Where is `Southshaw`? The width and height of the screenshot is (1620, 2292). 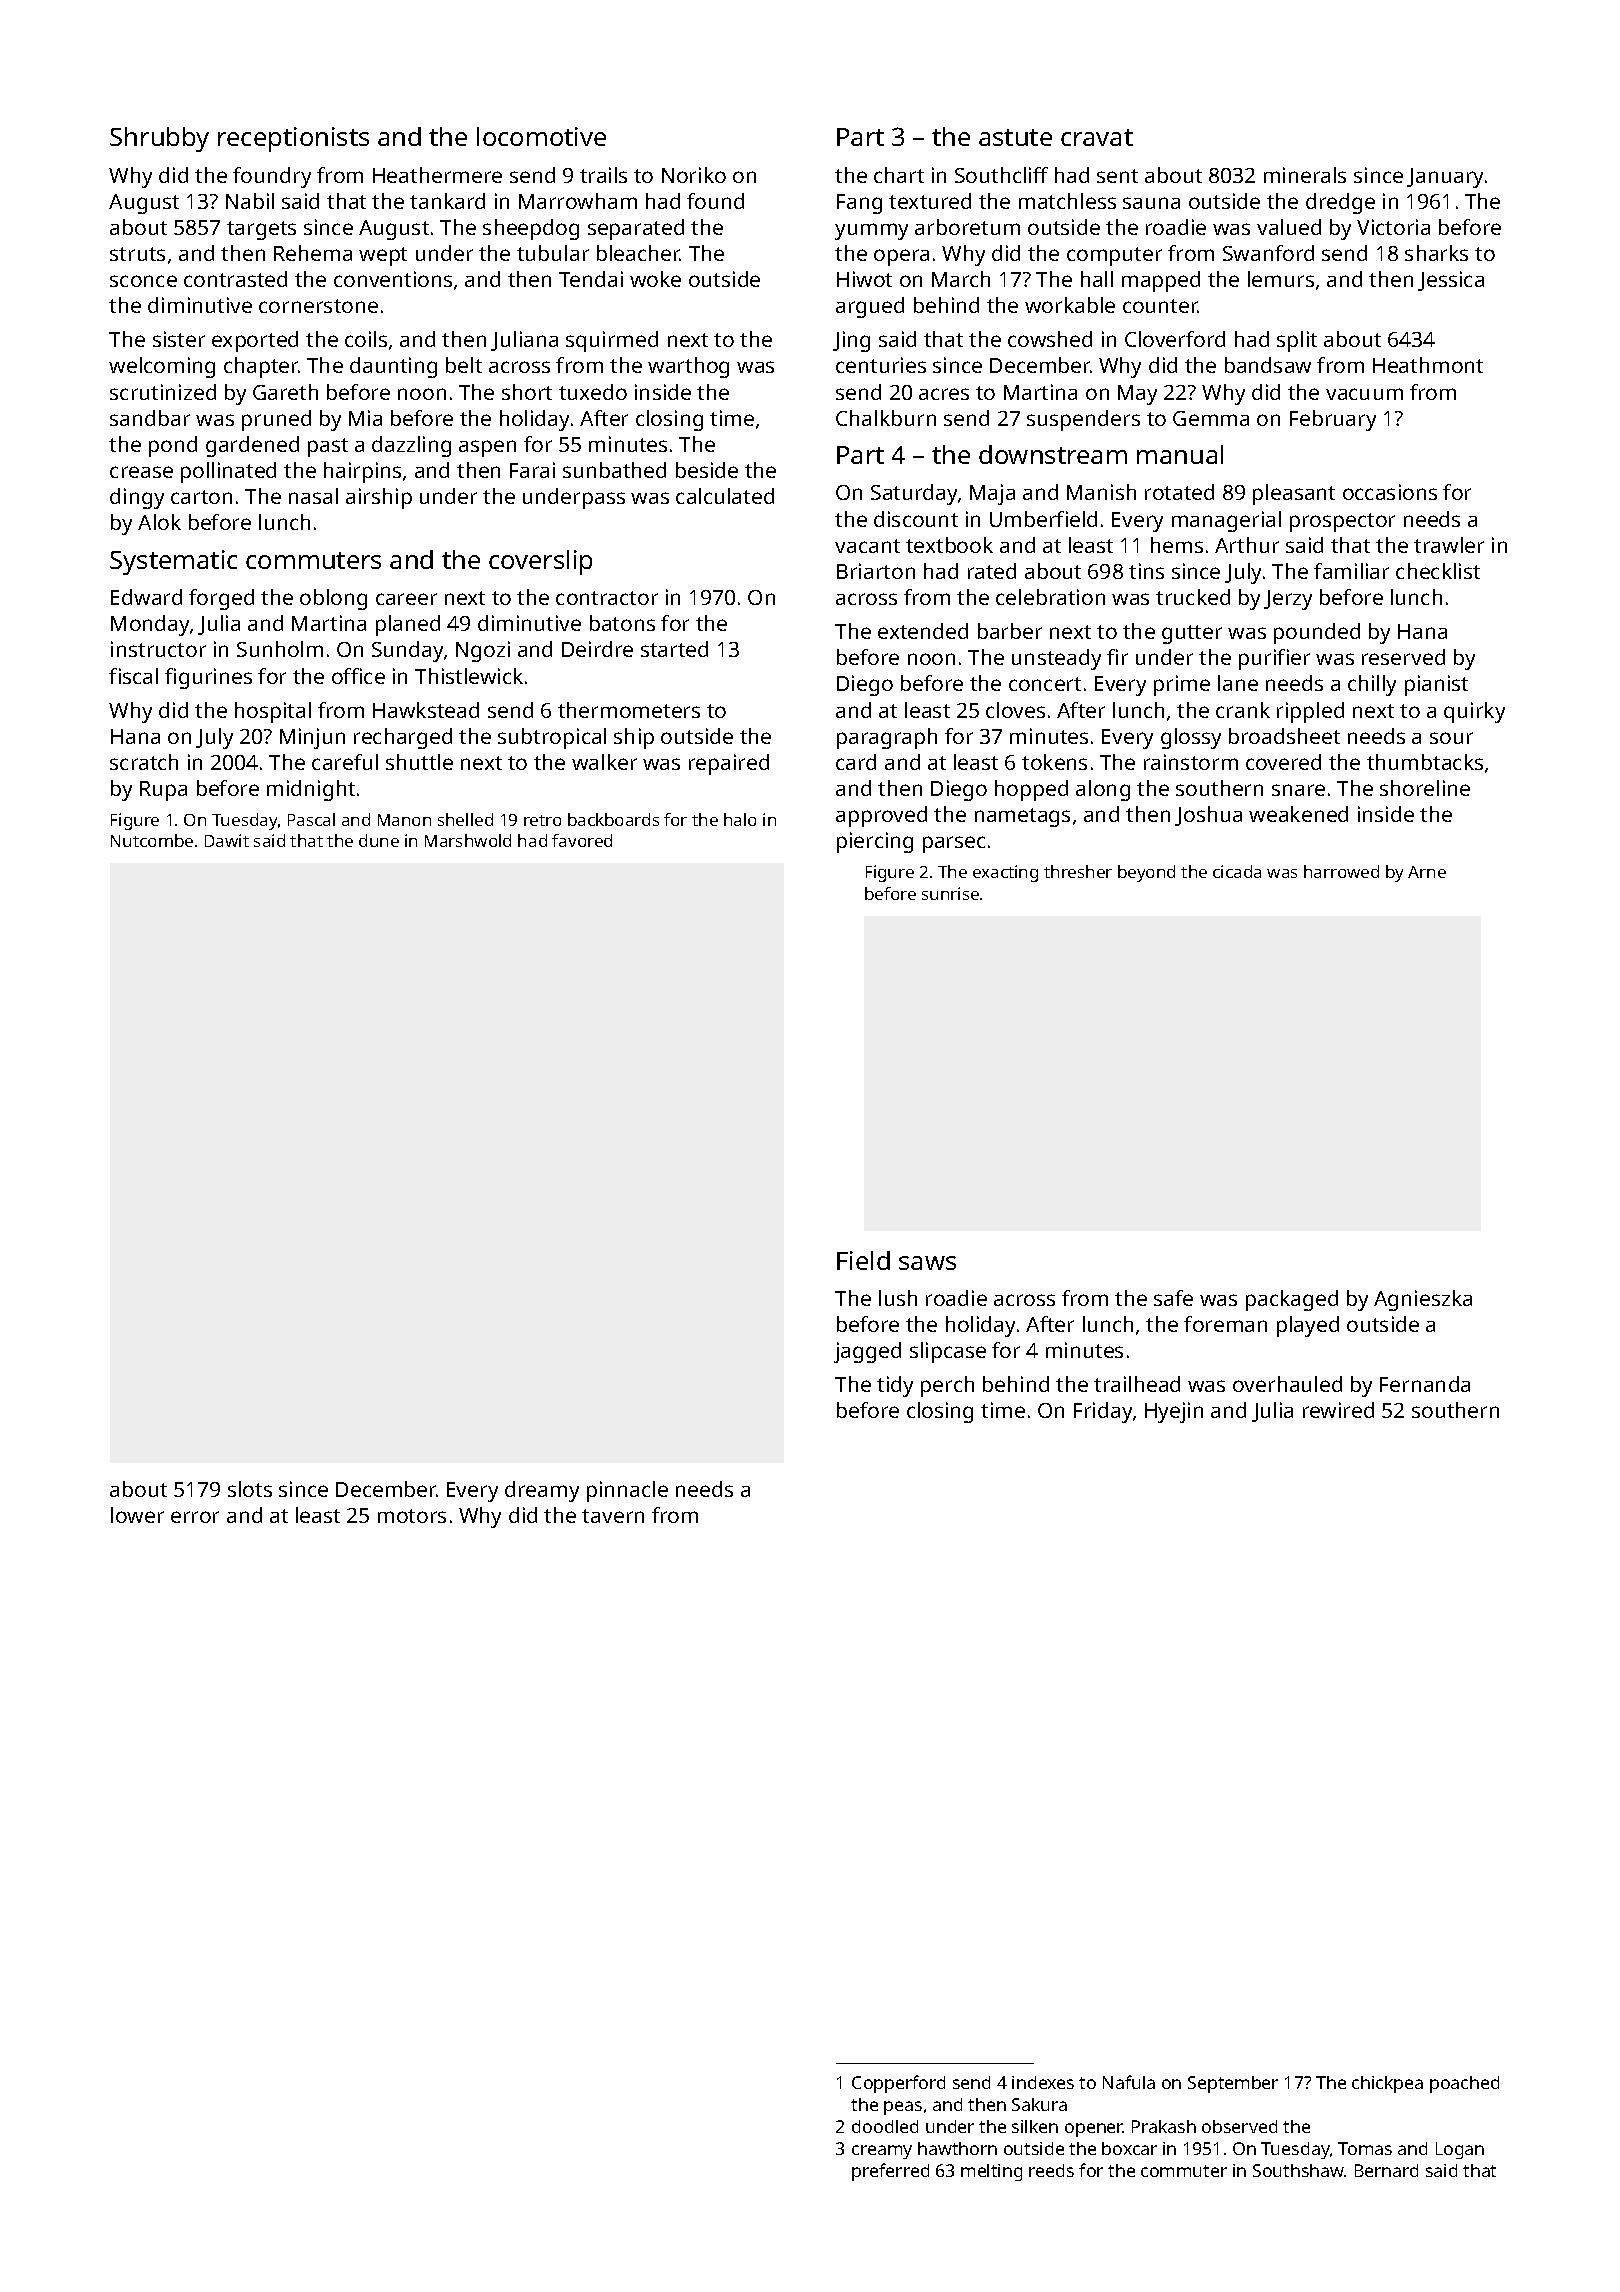 Southshaw is located at coordinates (1299, 2170).
